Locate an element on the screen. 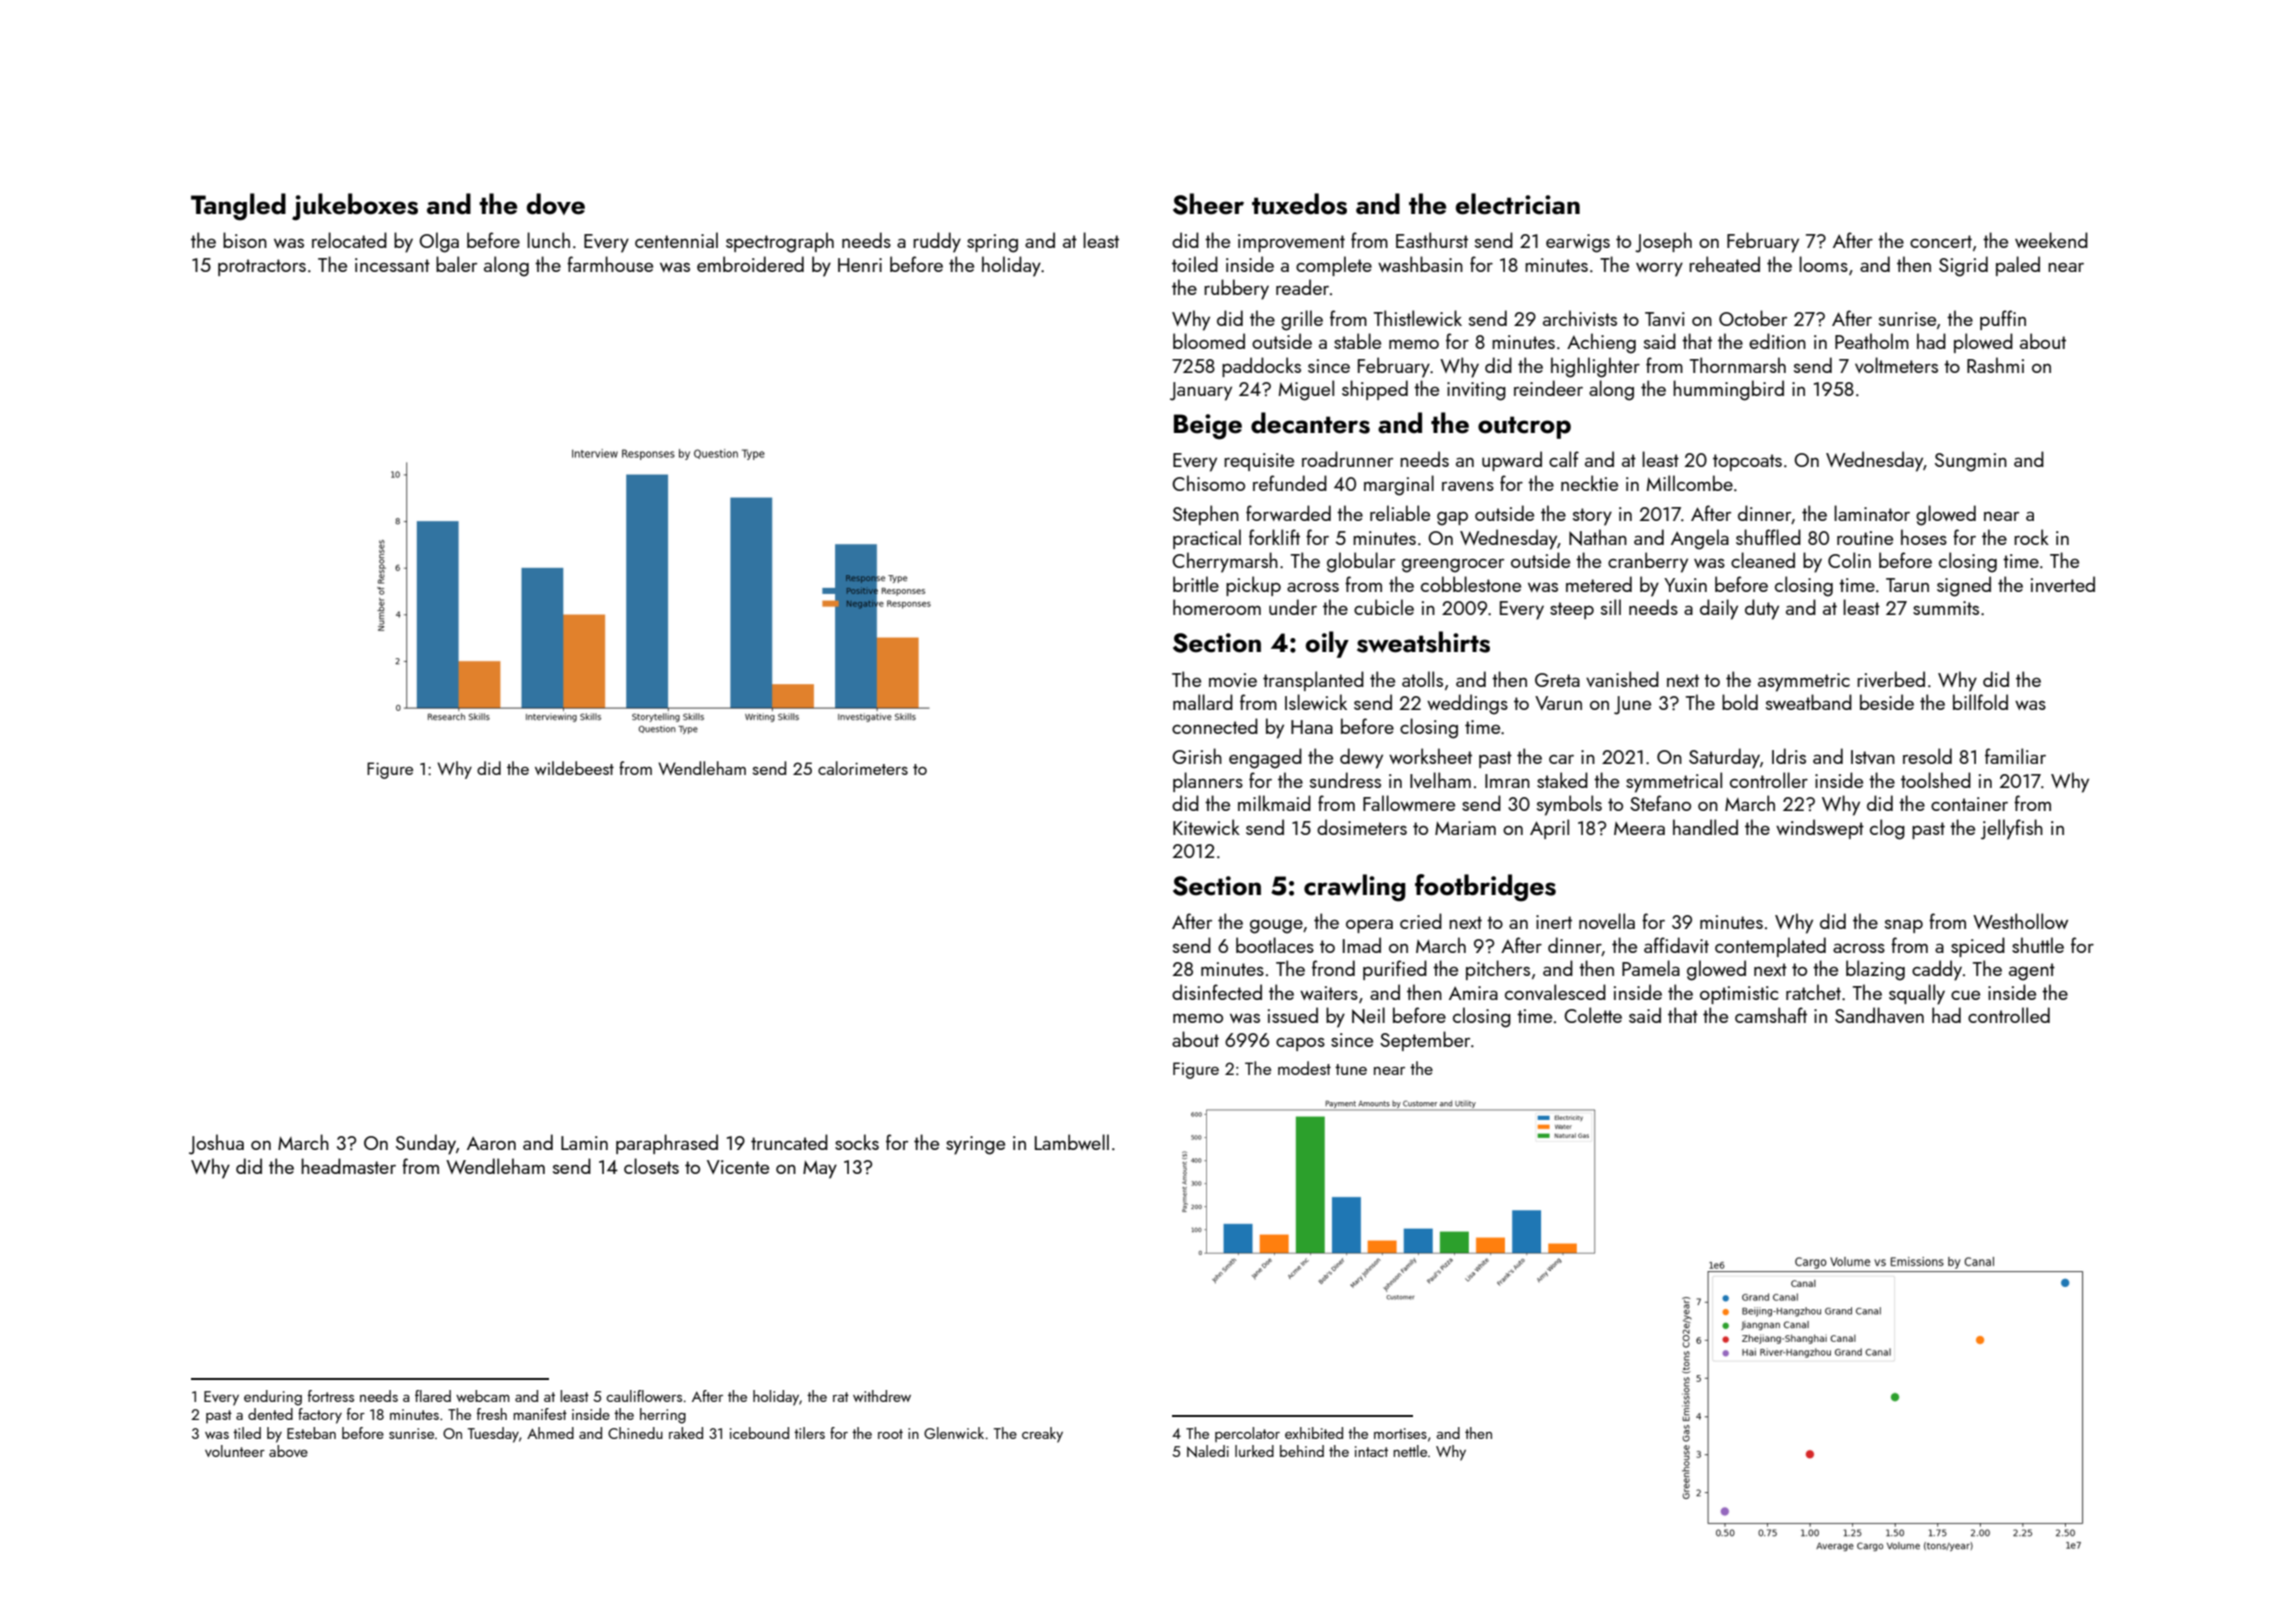 This screenshot has height=1620, width=2292. oily is located at coordinates (1327, 644).
